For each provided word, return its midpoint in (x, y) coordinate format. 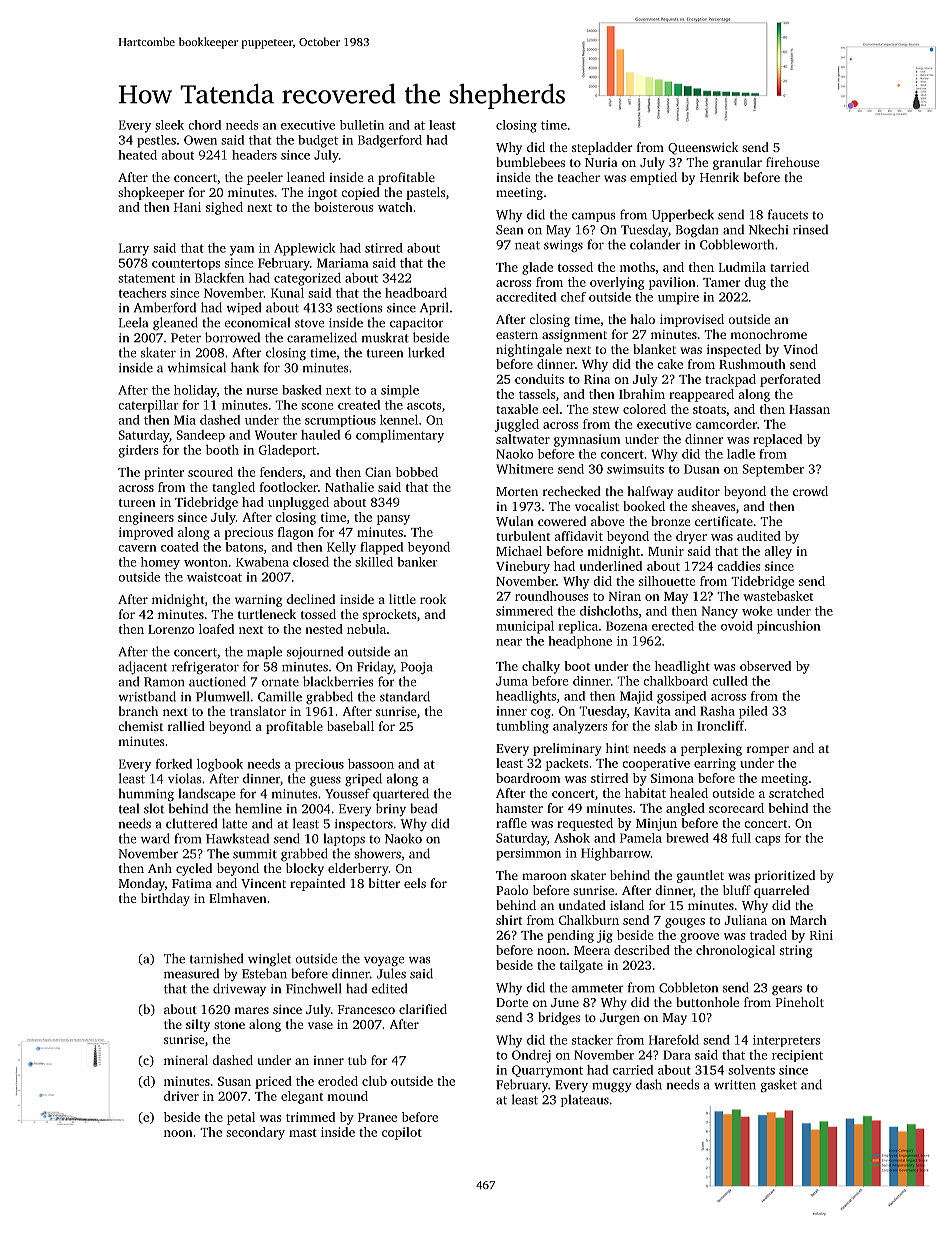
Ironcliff (720, 726)
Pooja (416, 668)
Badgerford (390, 141)
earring (715, 764)
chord (204, 125)
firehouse (792, 162)
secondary (255, 1133)
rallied (186, 726)
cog (541, 714)
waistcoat (214, 577)
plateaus (585, 1100)
